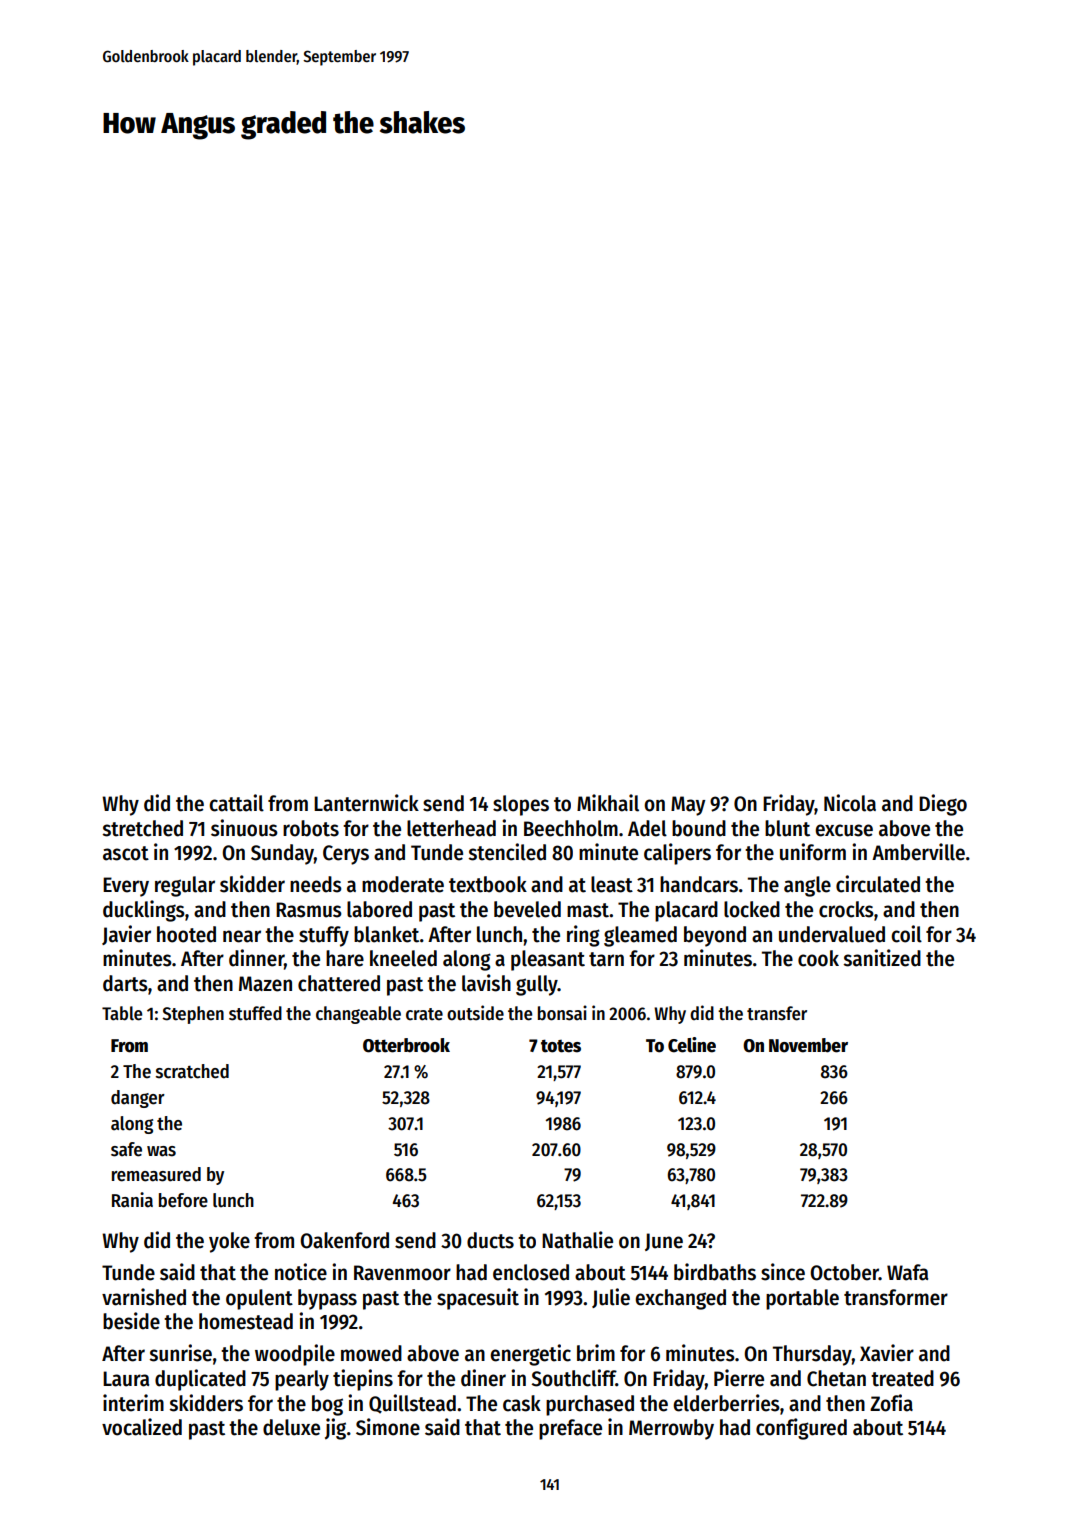  I want to click on Celine, so click(692, 1045).
